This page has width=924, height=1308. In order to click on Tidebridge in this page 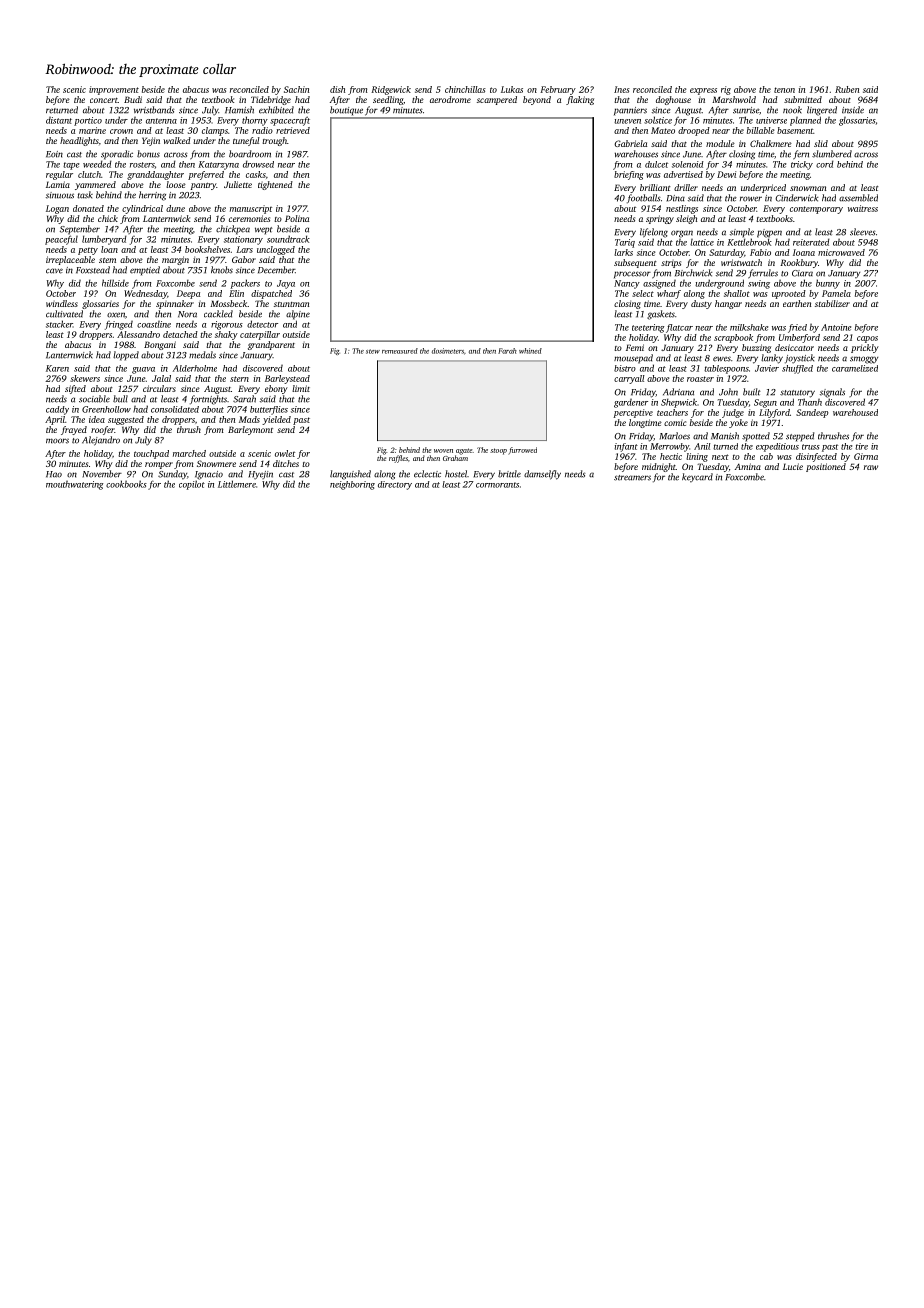, I will do `click(271, 100)`.
